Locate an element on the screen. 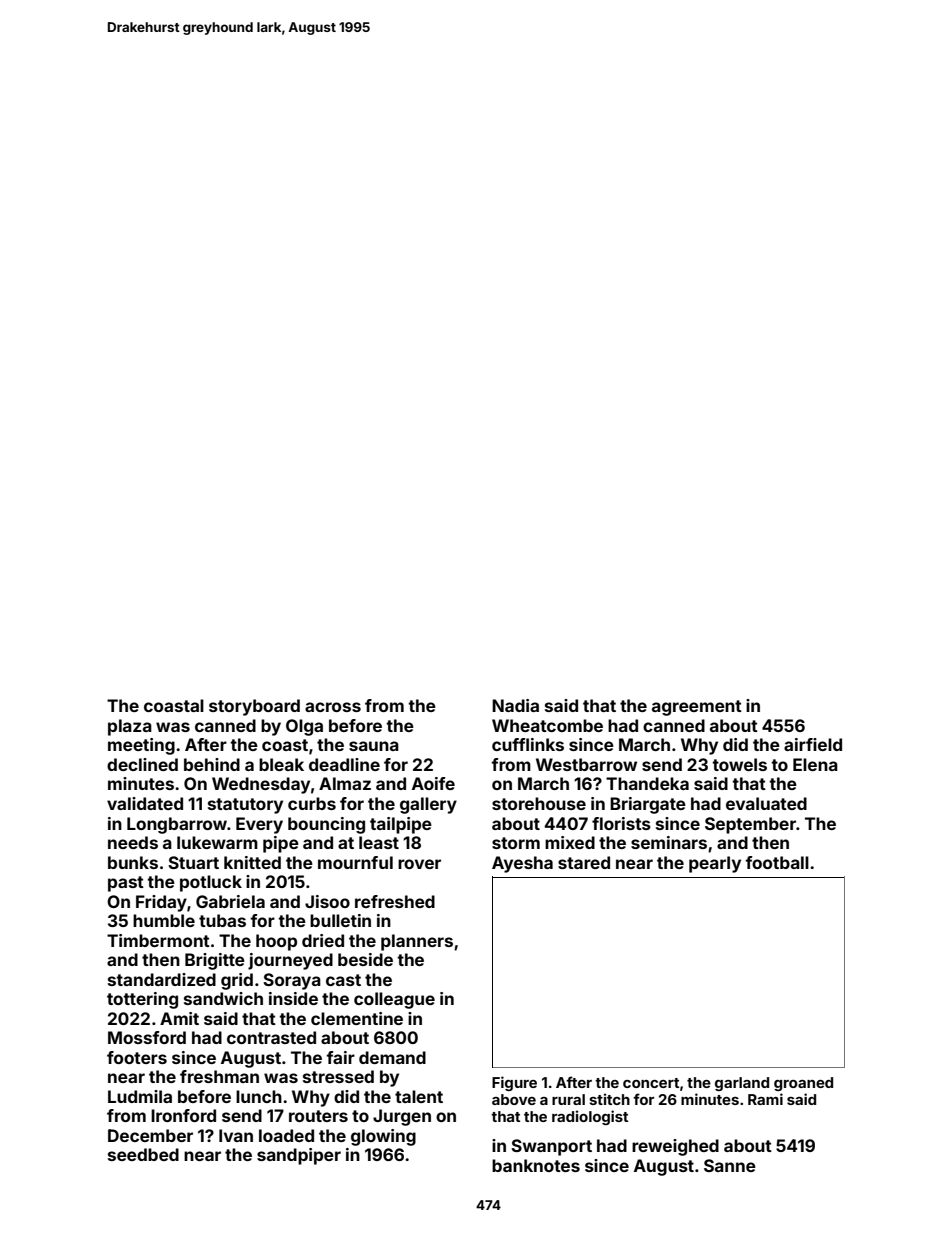  Every is located at coordinates (259, 825).
